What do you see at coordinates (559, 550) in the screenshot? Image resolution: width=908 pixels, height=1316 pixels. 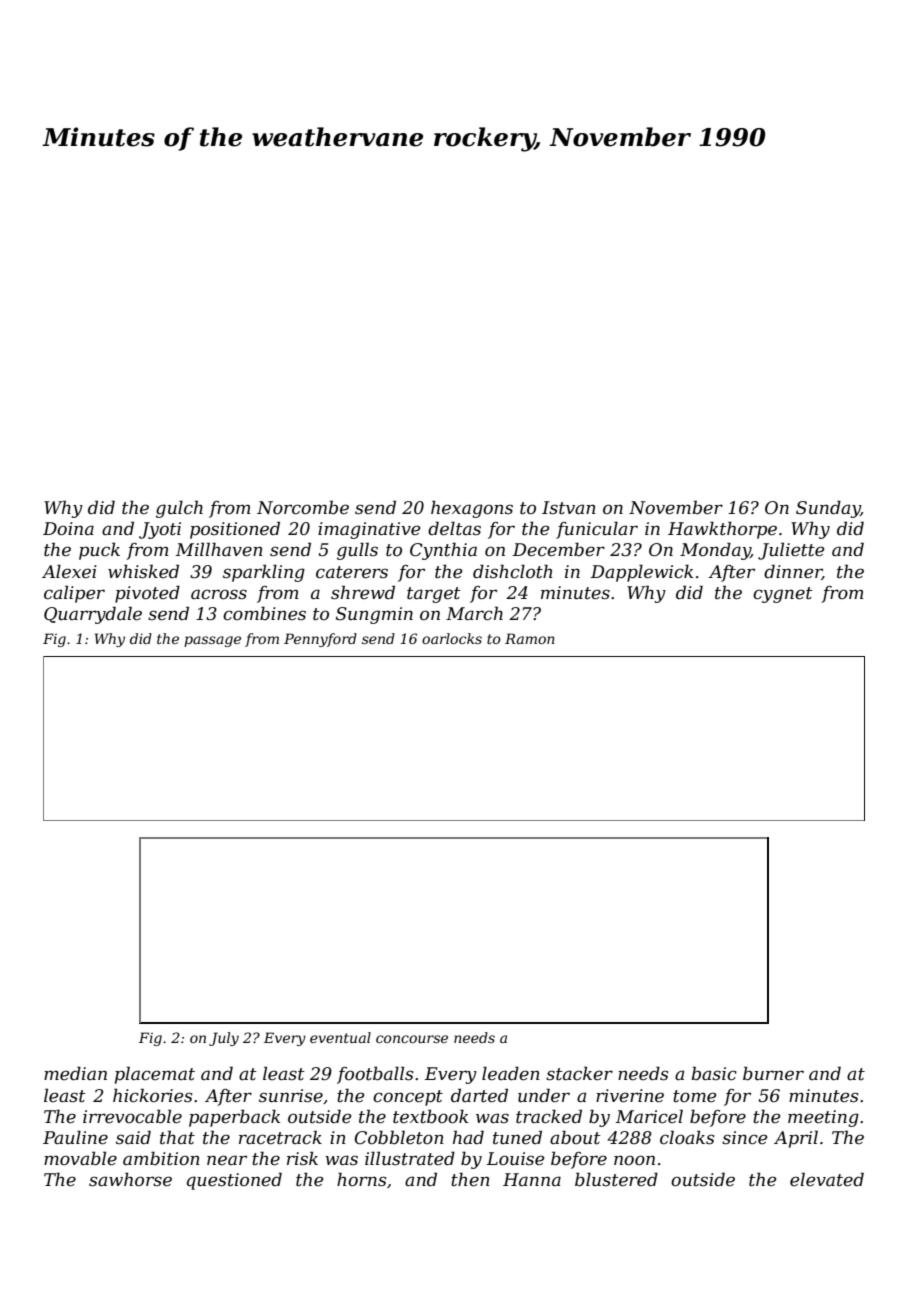 I see `December` at bounding box center [559, 550].
